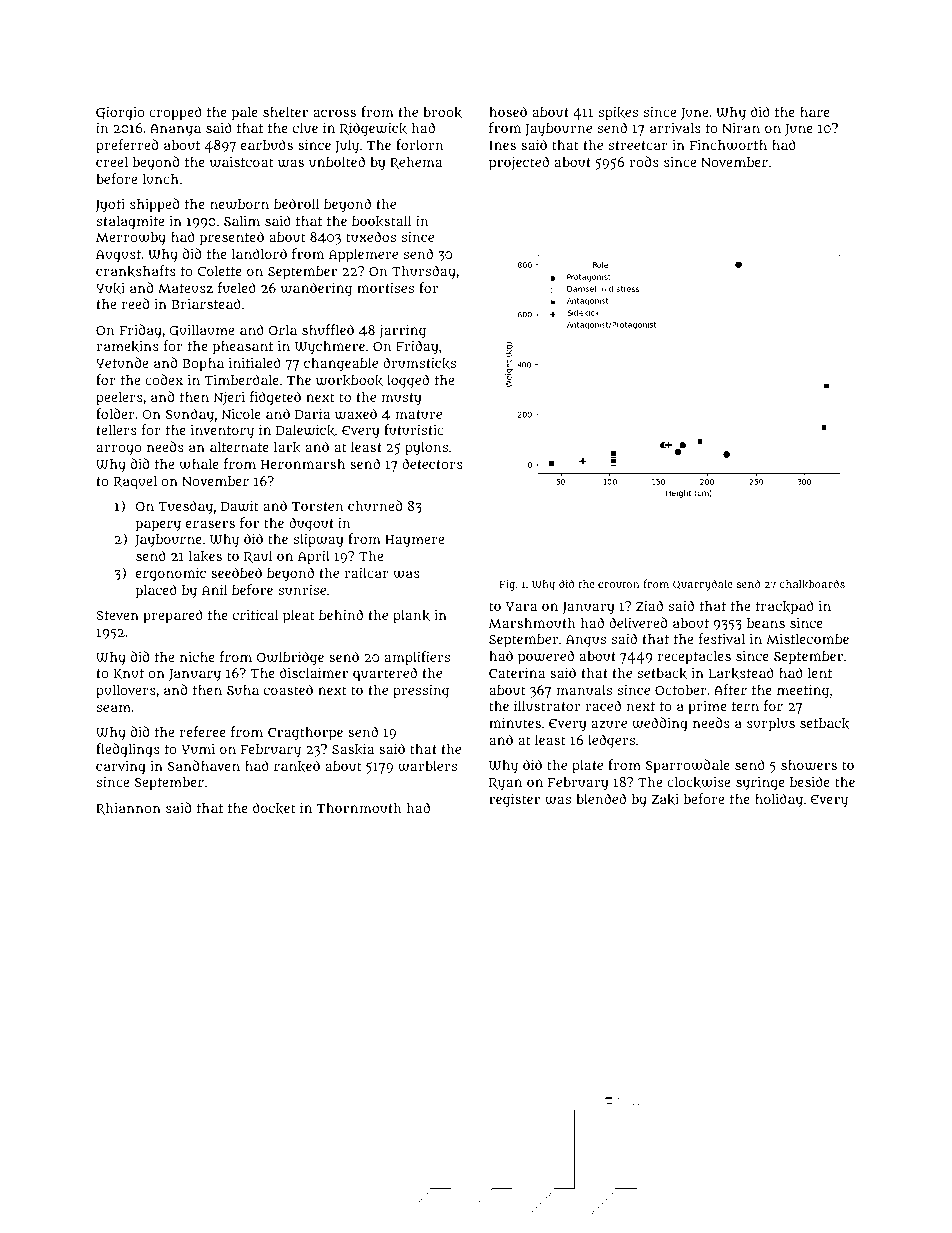 The image size is (952, 1233). I want to click on delivered, so click(638, 622).
